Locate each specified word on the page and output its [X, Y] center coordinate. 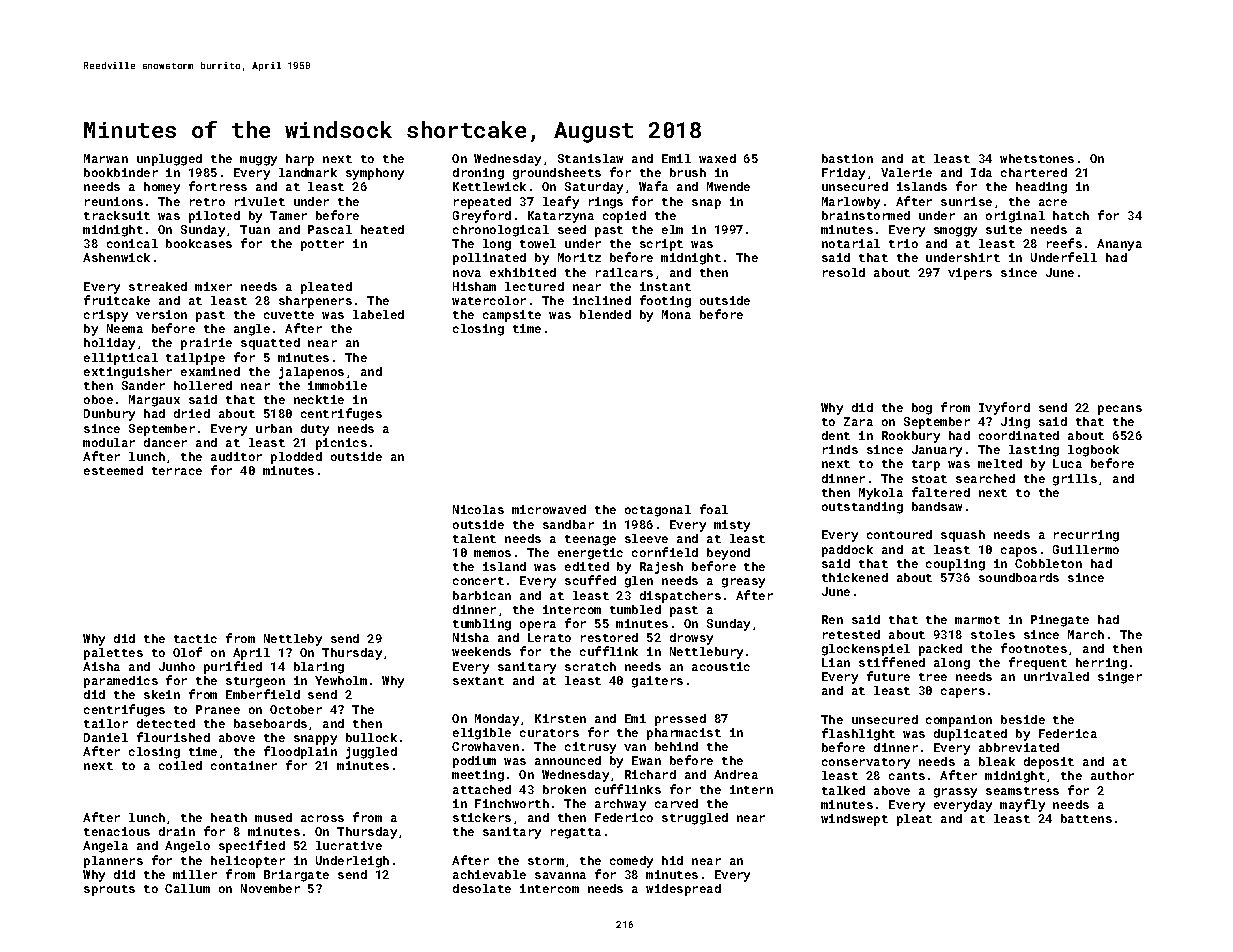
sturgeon [255, 682]
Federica [1068, 733]
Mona [676, 314]
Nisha [471, 637]
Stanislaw [590, 158]
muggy [258, 161]
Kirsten [560, 718]
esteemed [113, 470]
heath [229, 817]
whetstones [1037, 158]
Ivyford [1004, 408]
